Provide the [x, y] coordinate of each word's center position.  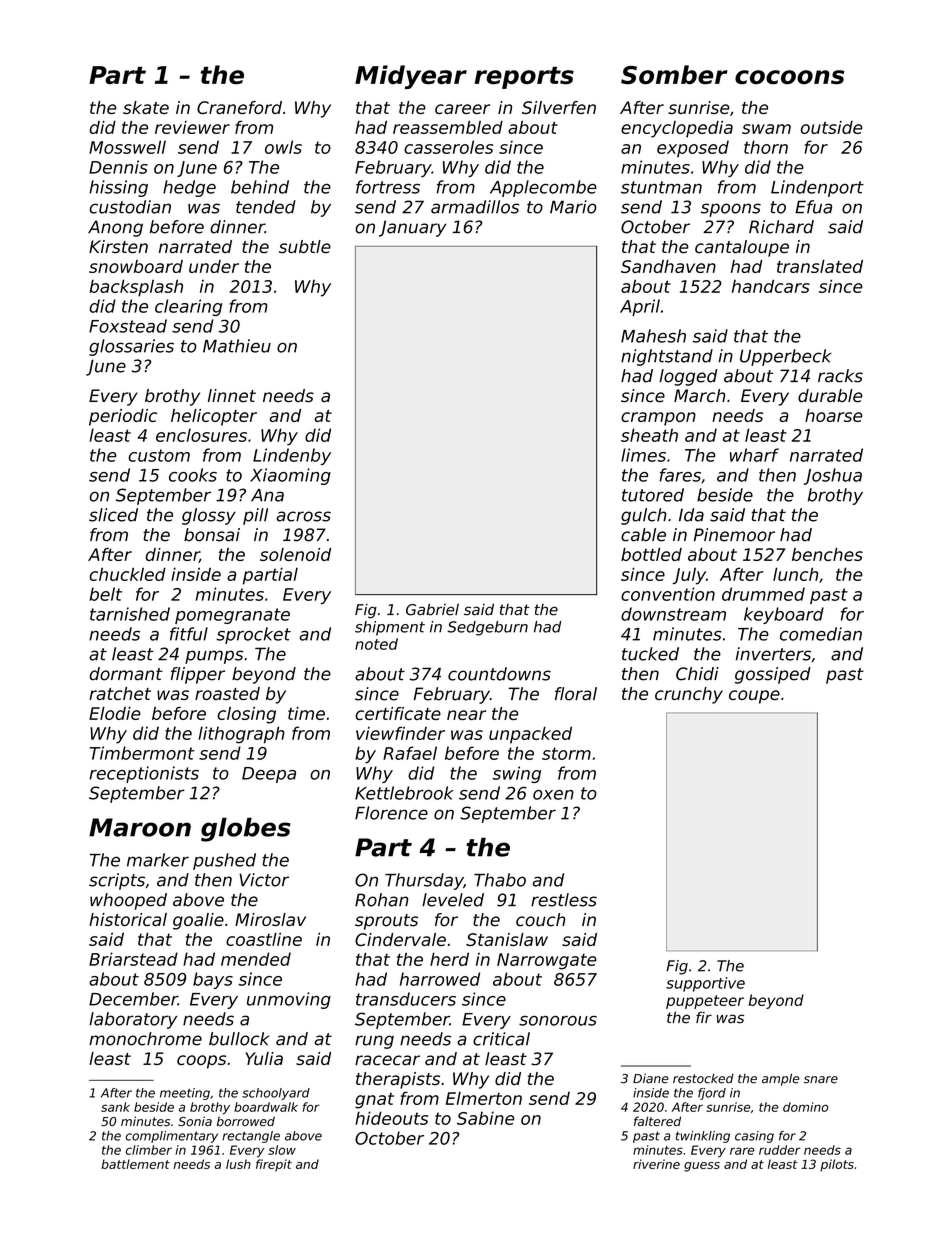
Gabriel [432, 609]
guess [702, 1167]
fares [680, 475]
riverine [656, 1164]
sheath [649, 435]
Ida [691, 515]
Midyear [411, 77]
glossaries [131, 347]
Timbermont [142, 753]
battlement [135, 1164]
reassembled [448, 127]
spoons [731, 210]
